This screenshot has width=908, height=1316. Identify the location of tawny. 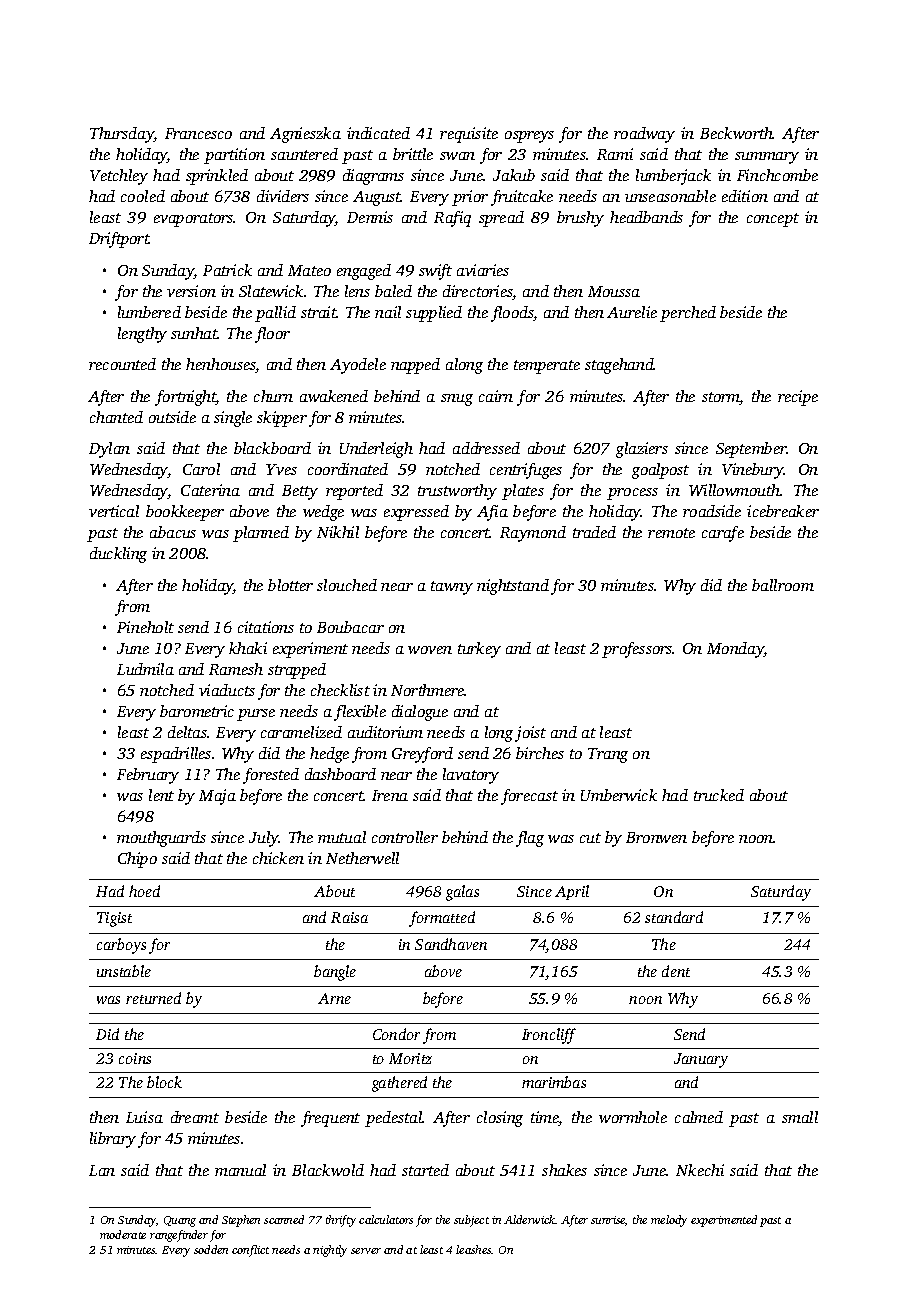
(452, 588).
